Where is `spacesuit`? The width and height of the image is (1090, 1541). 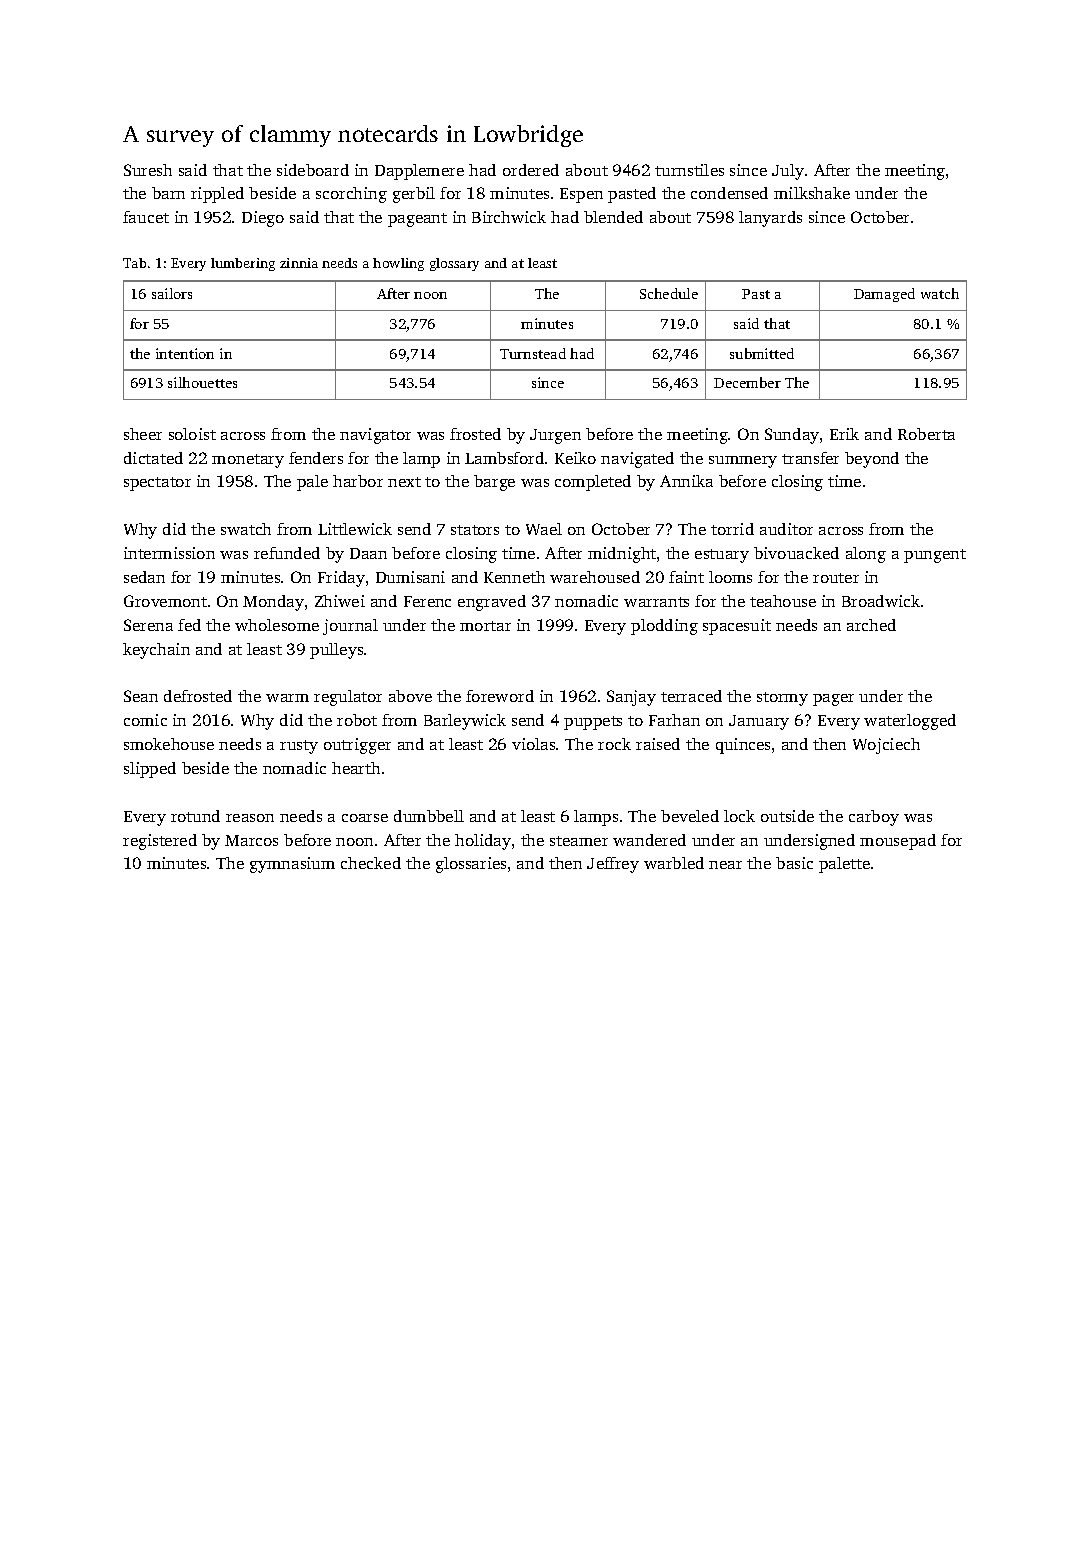 spacesuit is located at coordinates (737, 627).
